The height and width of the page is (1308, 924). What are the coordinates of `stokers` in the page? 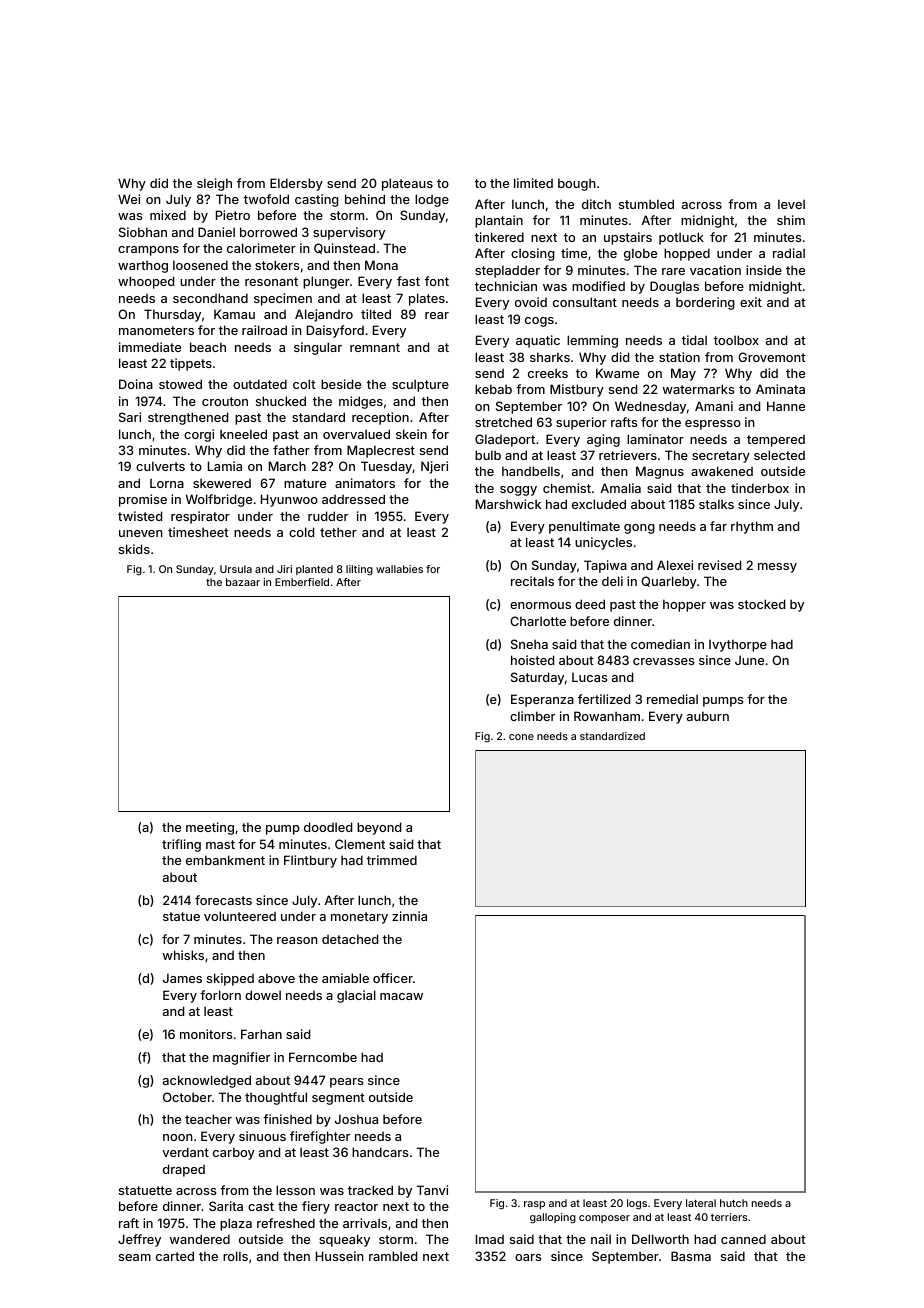 It's located at (277, 265).
